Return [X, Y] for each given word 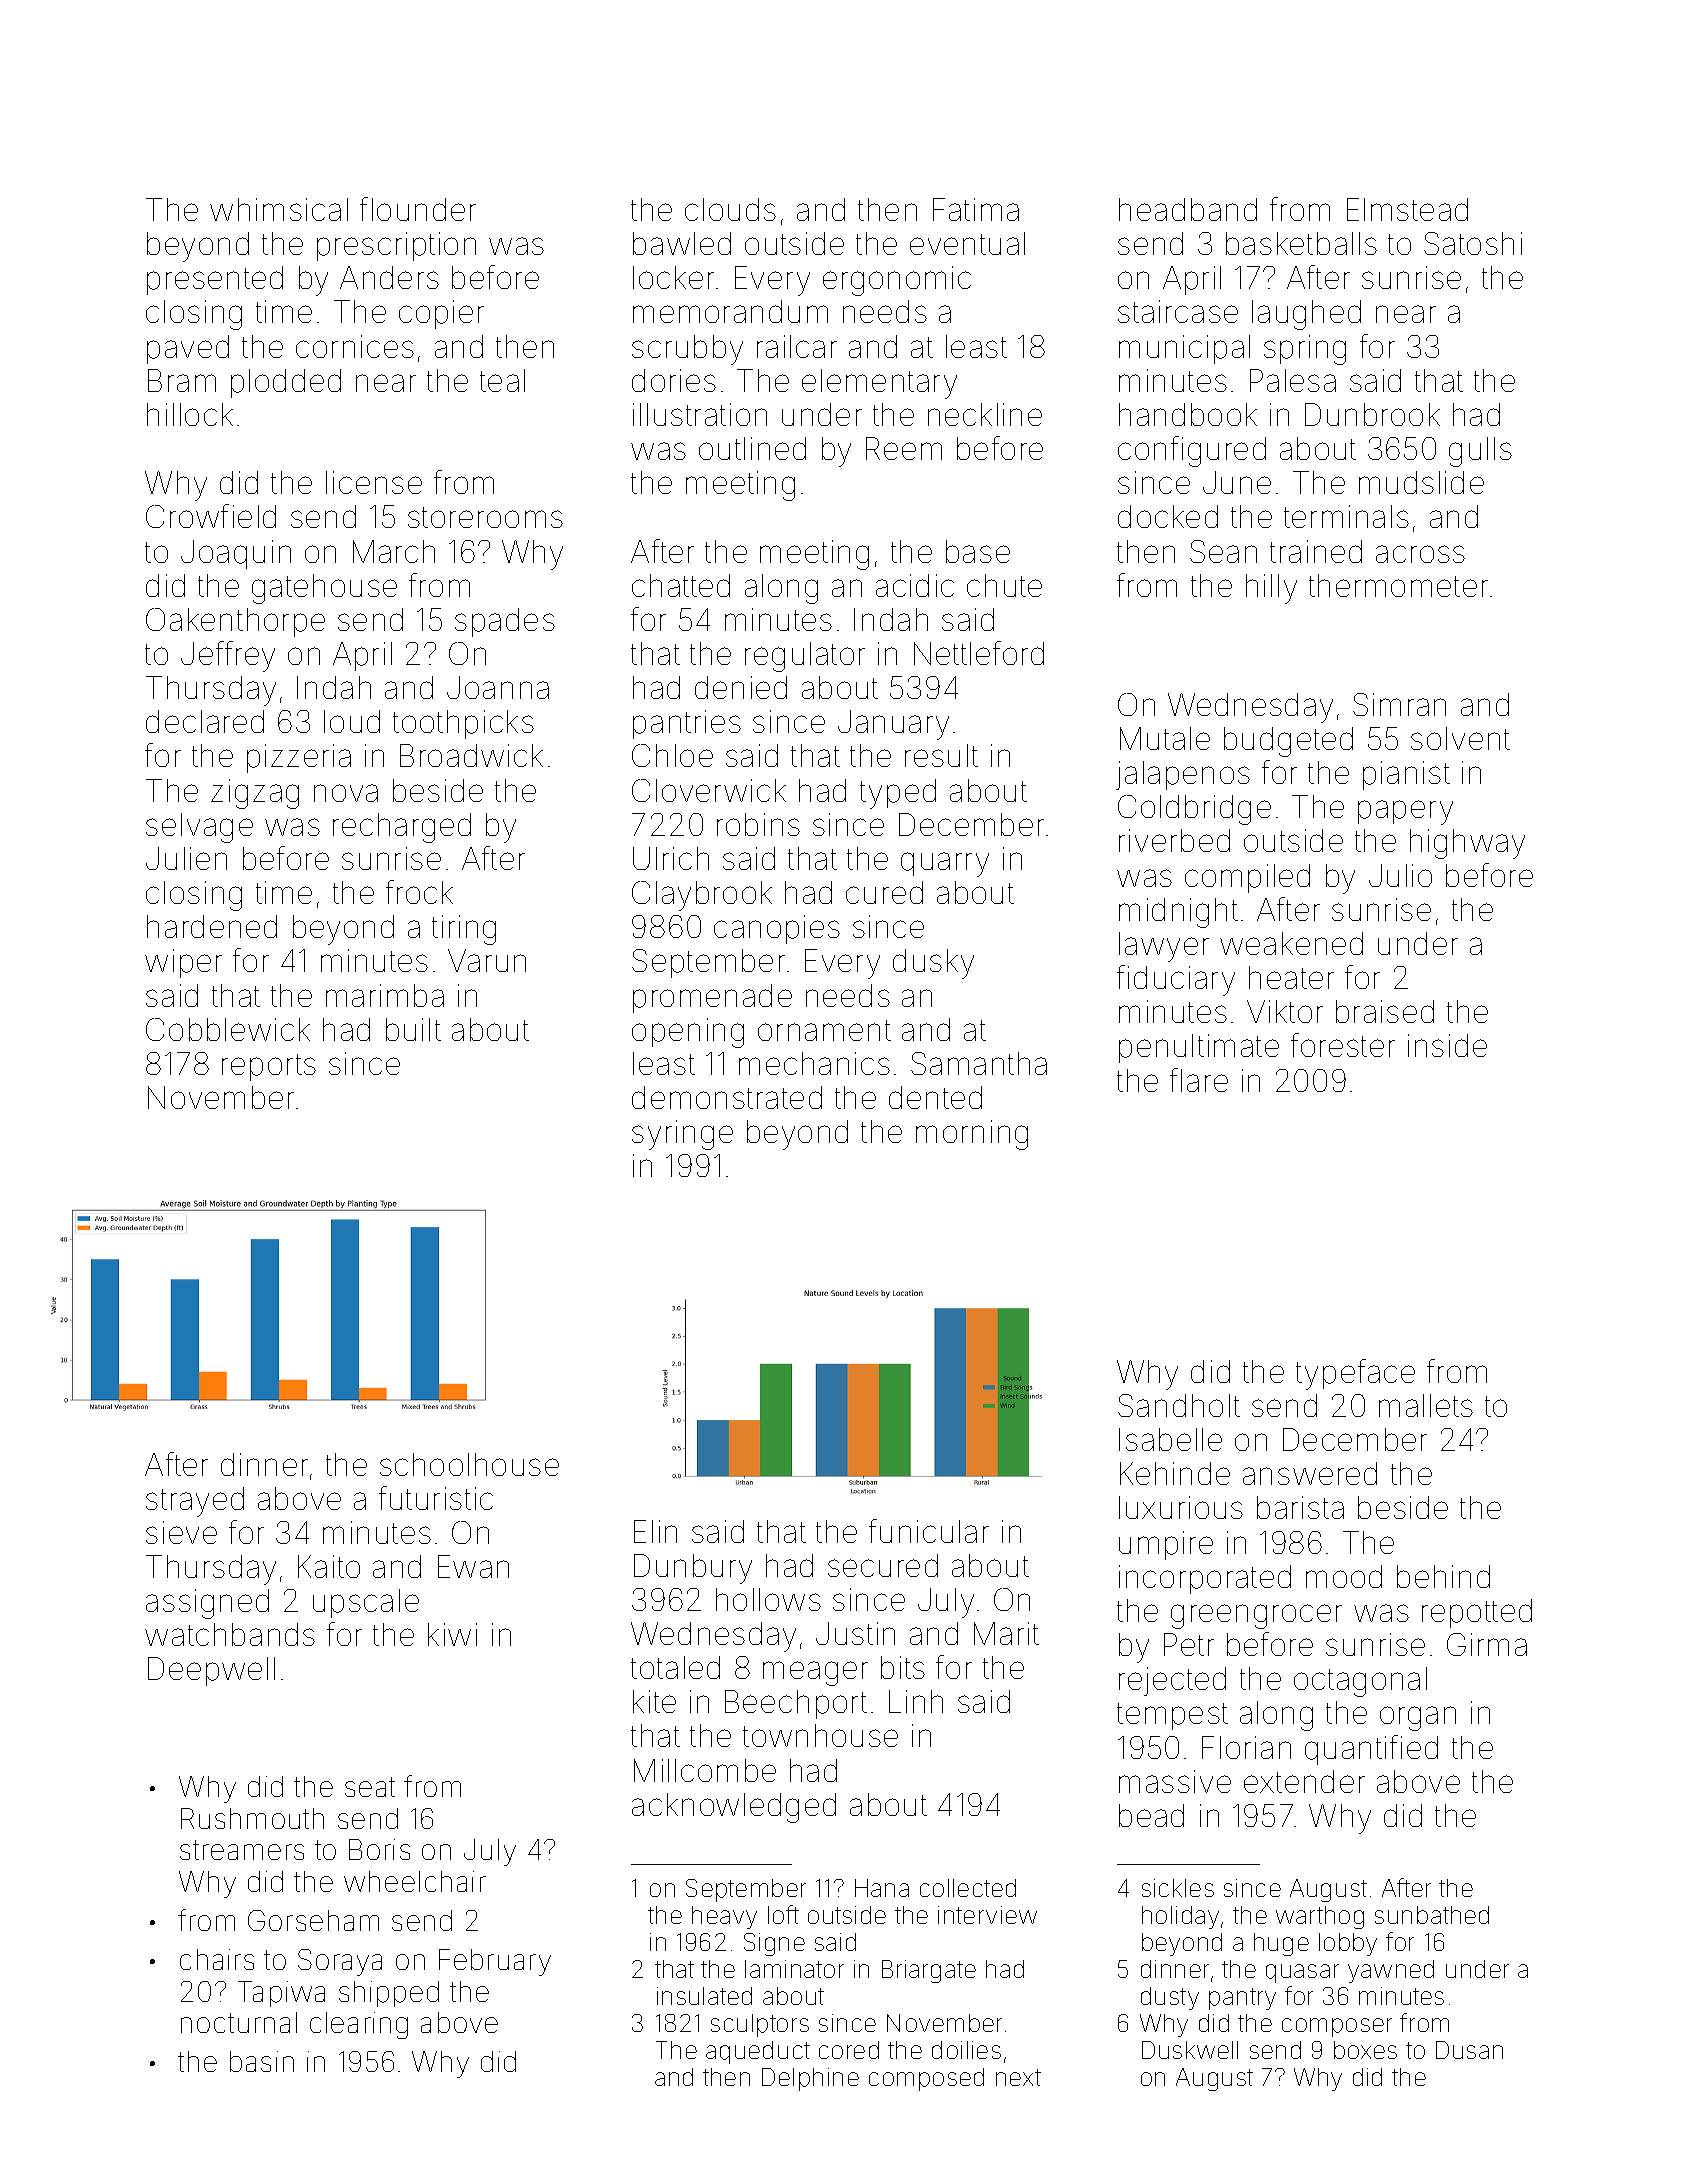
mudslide [1421, 482]
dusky [933, 964]
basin [262, 2061]
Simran [1399, 704]
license [374, 482]
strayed [195, 1502]
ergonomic [897, 281]
